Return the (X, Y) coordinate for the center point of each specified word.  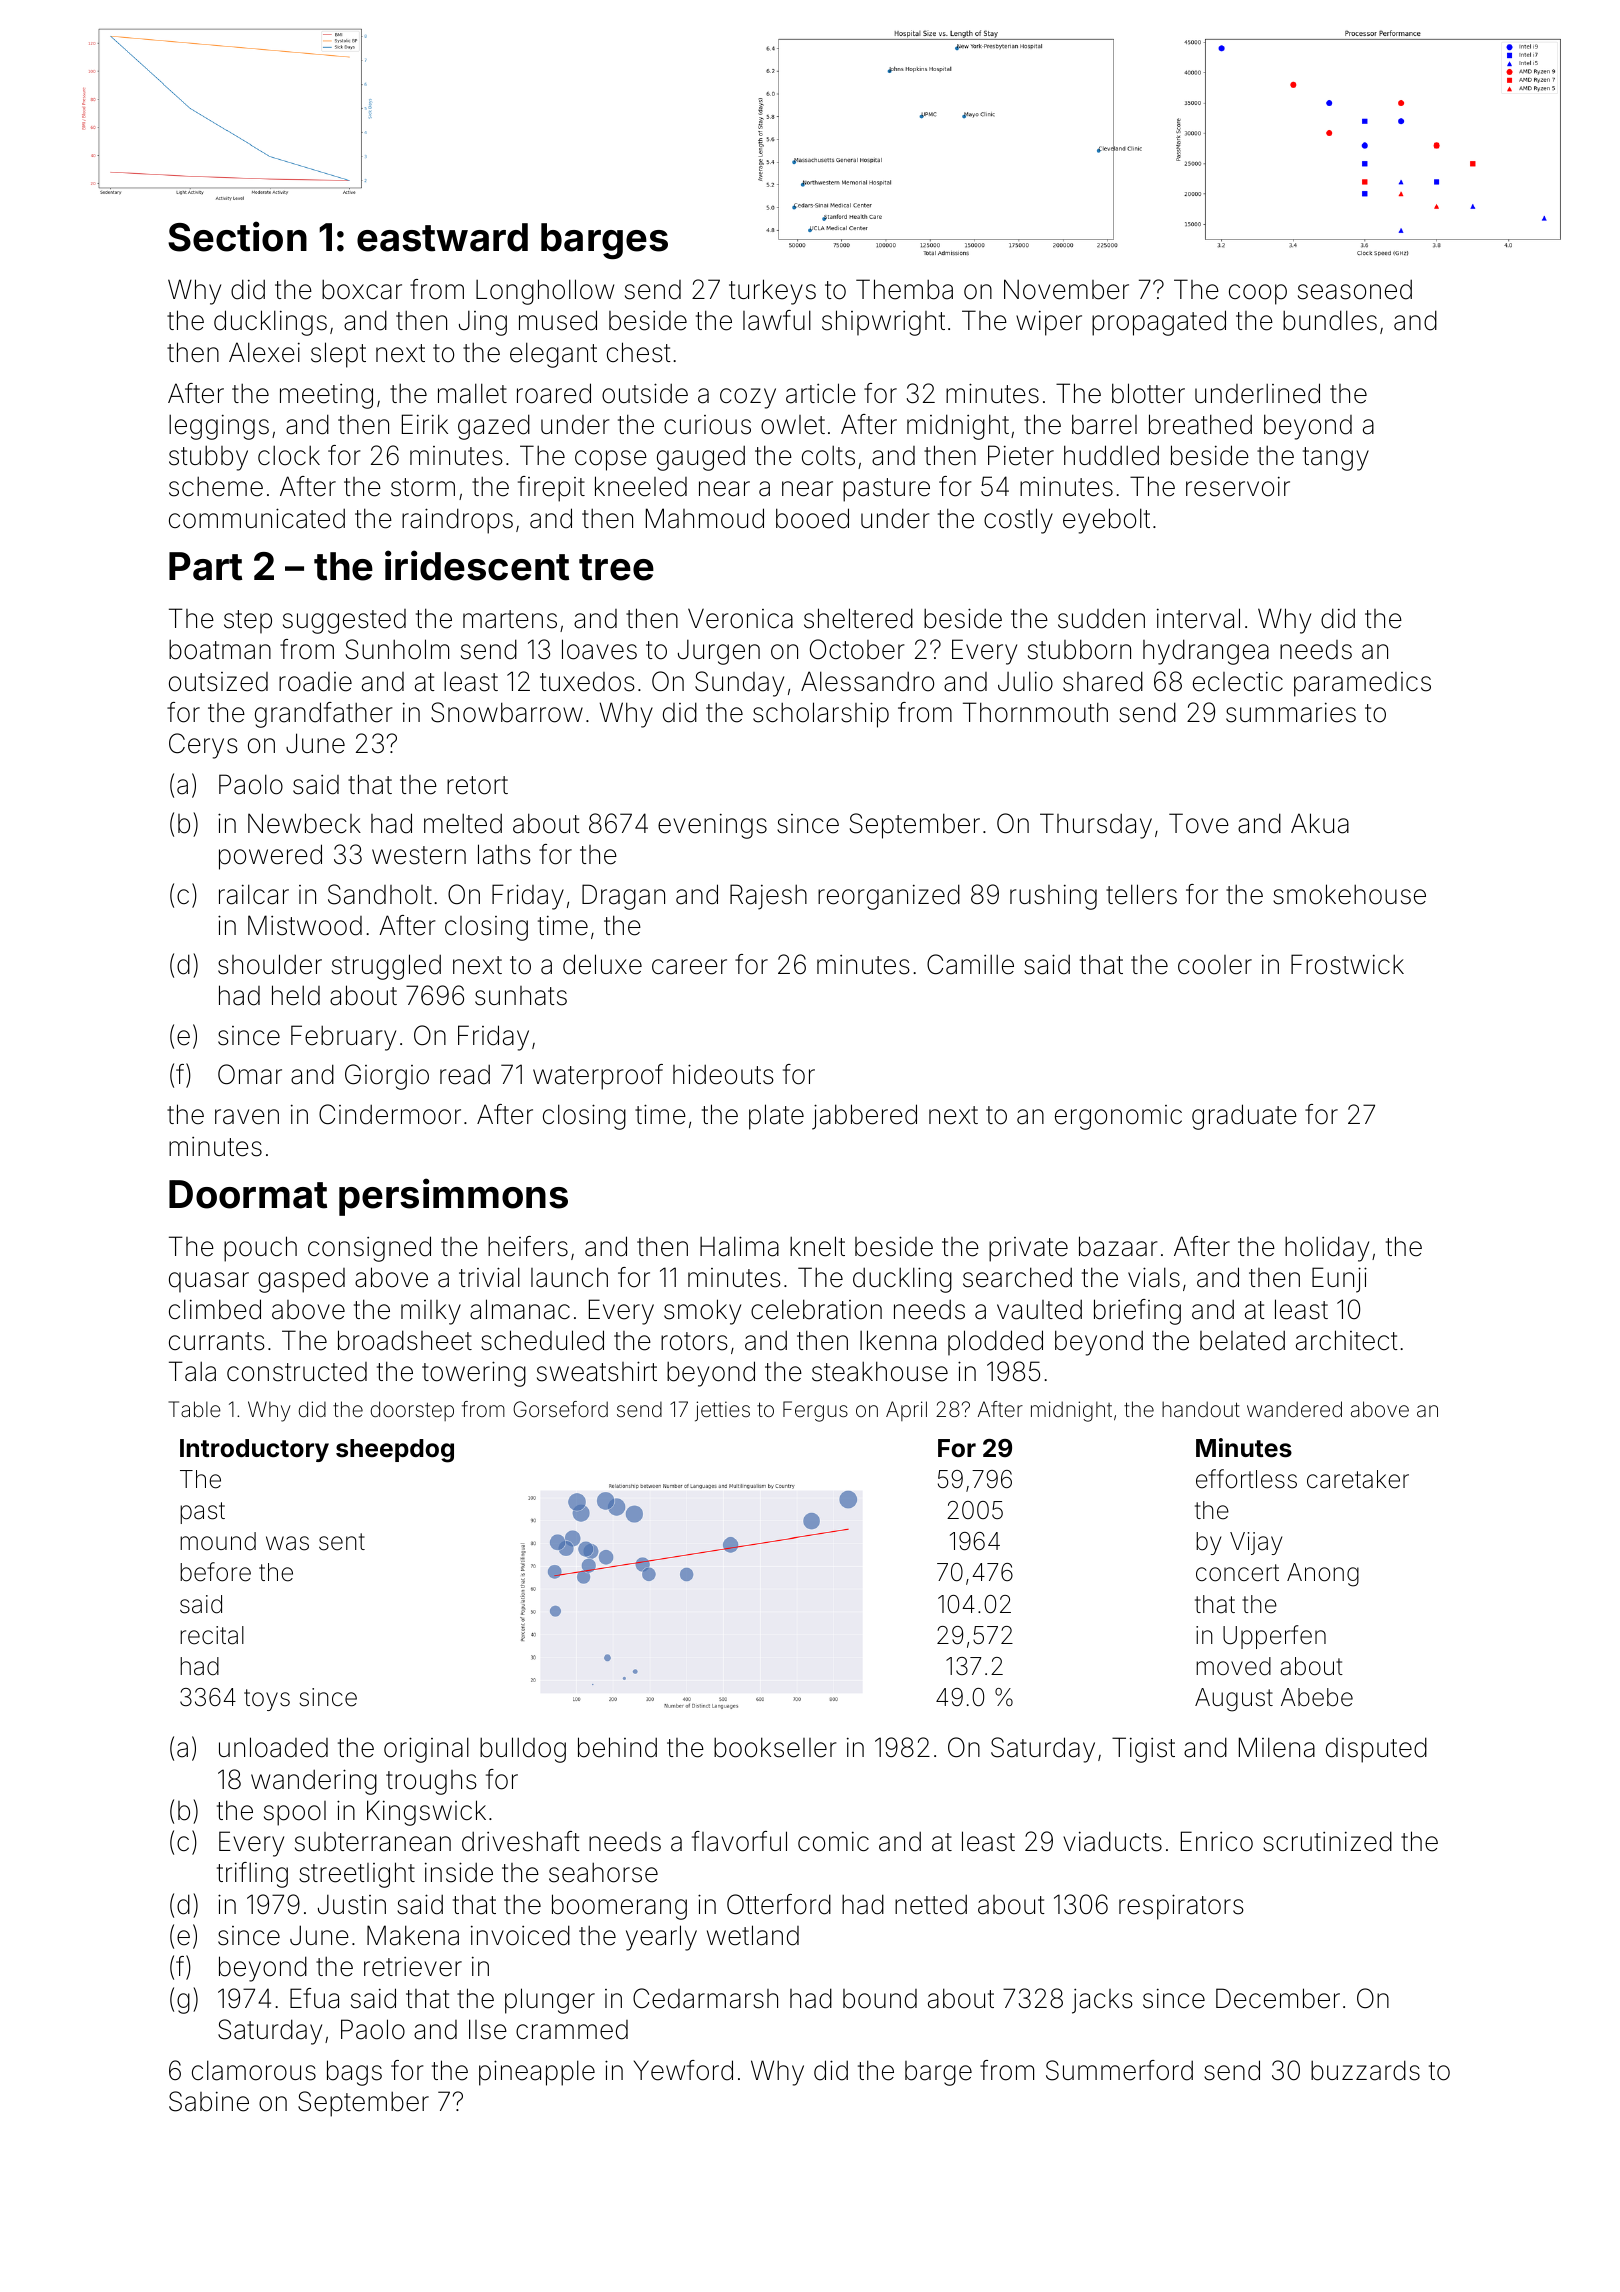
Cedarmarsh (705, 1998)
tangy (1336, 459)
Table (195, 1409)
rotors (694, 1341)
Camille (970, 964)
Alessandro (867, 681)
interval (1198, 618)
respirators (1181, 1907)
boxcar (362, 289)
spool (295, 1813)
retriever (413, 1967)
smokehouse (1349, 894)
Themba (904, 289)
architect (1347, 1340)
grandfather (324, 715)
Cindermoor (390, 1114)
